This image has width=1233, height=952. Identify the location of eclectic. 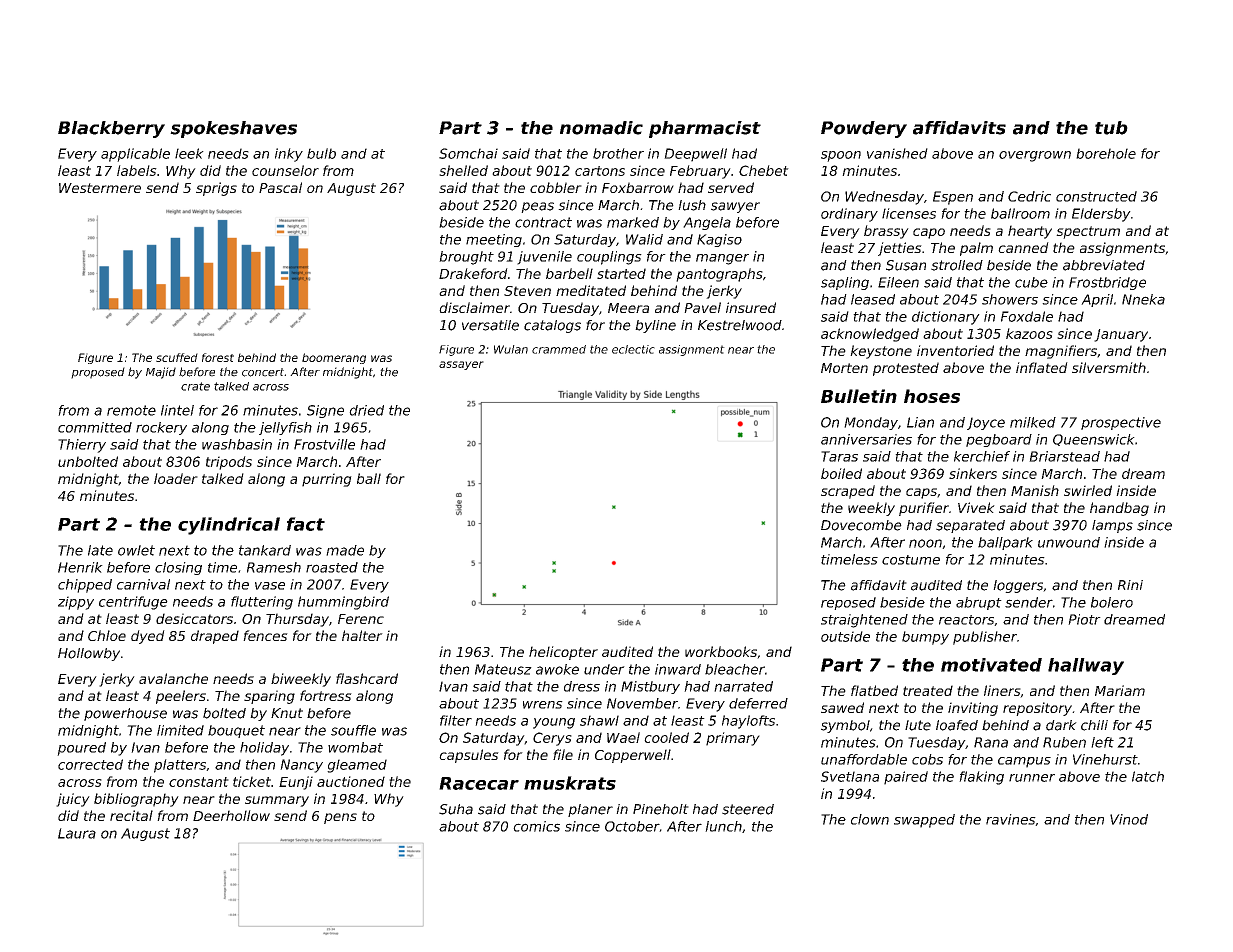
(633, 349).
